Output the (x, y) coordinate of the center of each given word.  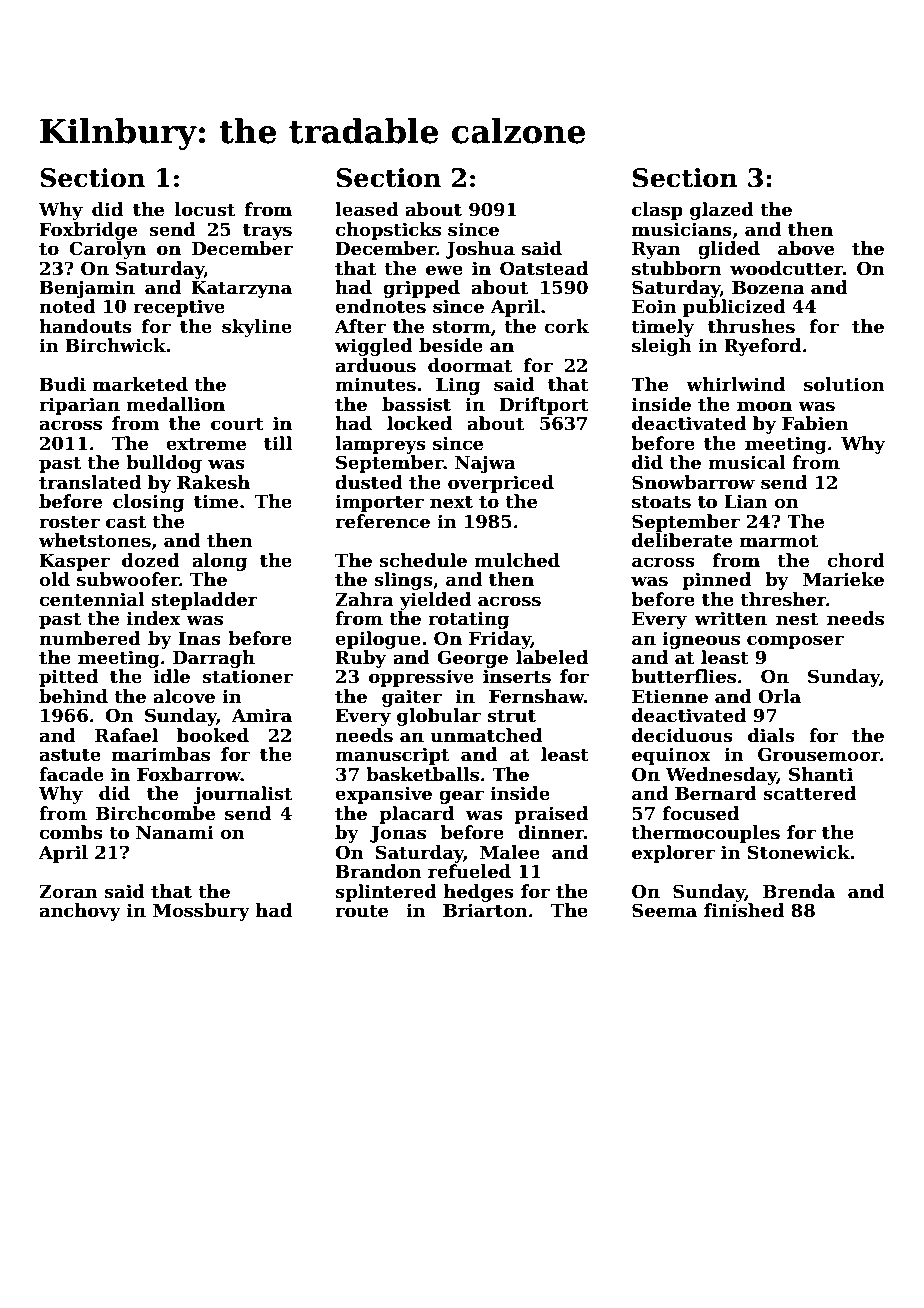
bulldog (164, 464)
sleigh (662, 347)
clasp (657, 211)
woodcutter (786, 268)
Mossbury (201, 912)
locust (205, 209)
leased (367, 209)
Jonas (398, 834)
